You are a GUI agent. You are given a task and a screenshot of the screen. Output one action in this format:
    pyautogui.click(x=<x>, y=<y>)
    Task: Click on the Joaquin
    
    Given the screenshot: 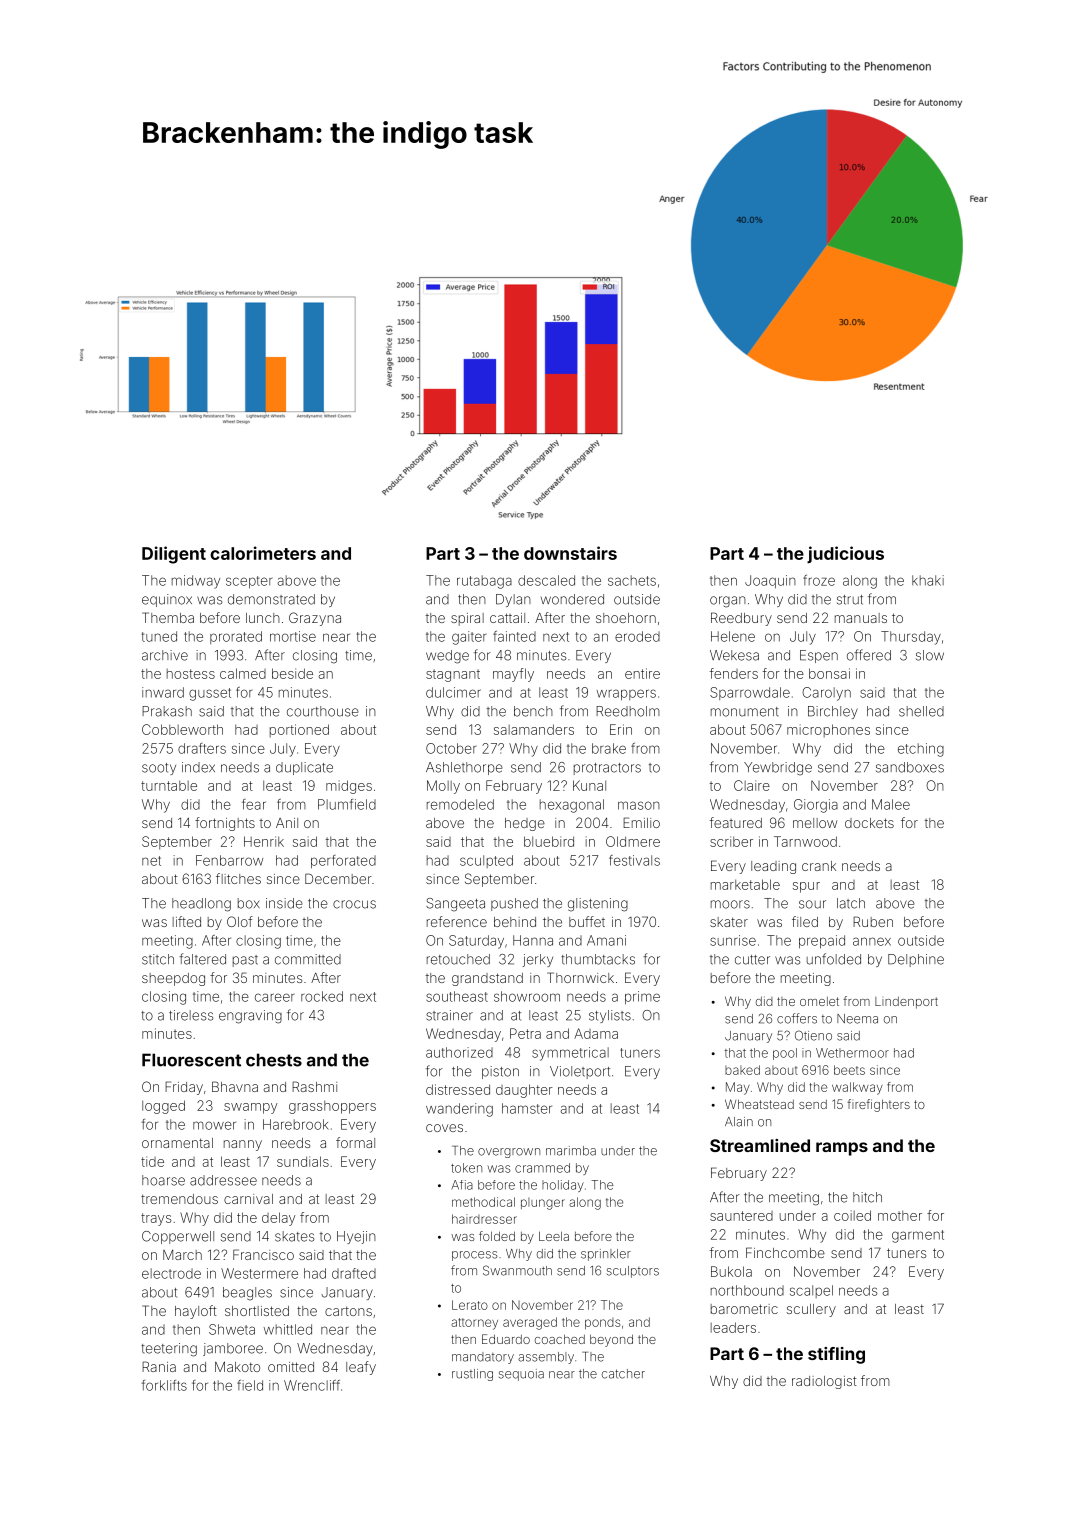 What is the action you would take?
    pyautogui.click(x=770, y=581)
